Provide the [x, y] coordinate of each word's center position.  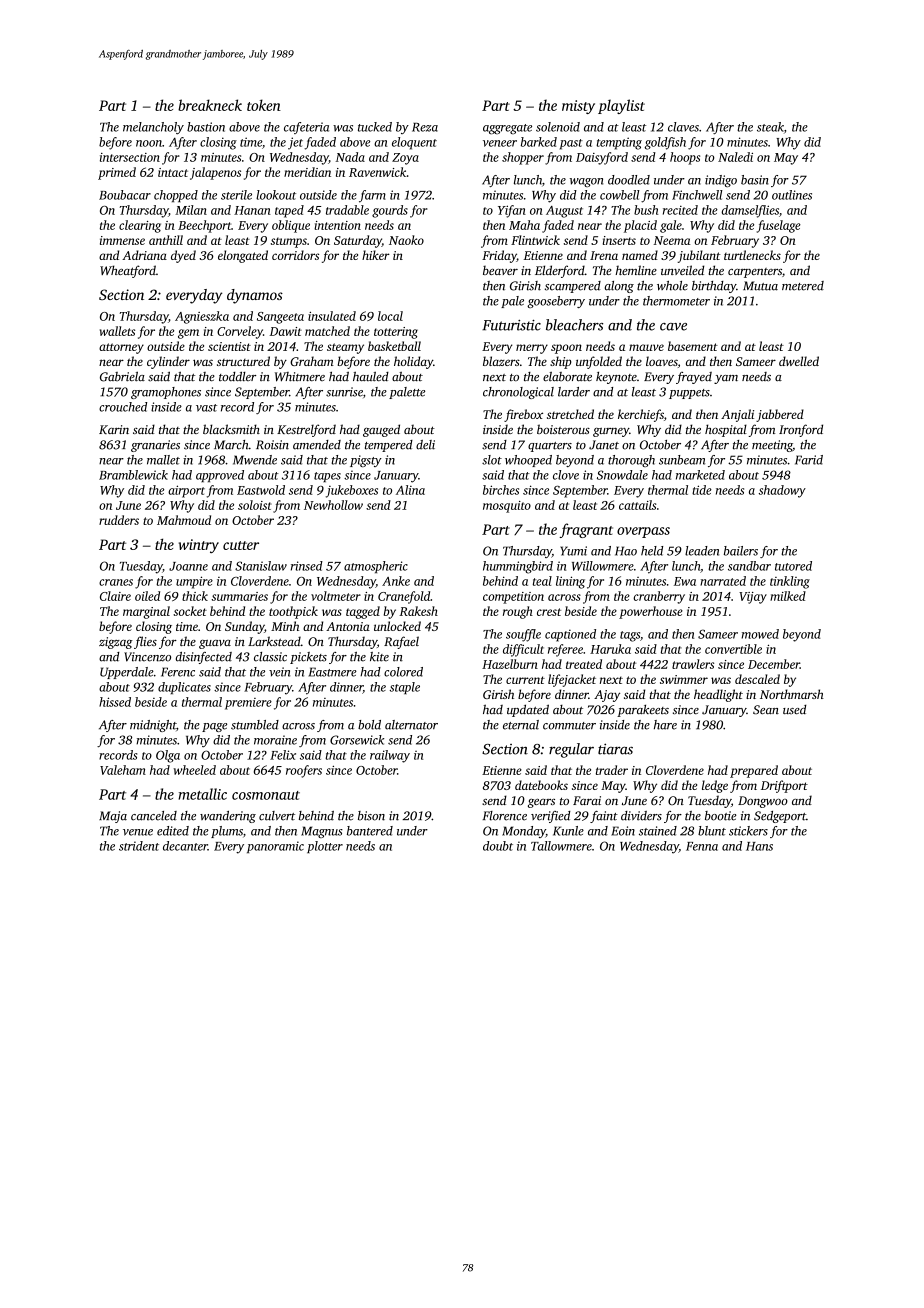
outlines [792, 195]
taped [289, 211]
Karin [114, 429]
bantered [370, 831]
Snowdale [622, 475]
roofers [304, 771]
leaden [702, 551]
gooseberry [556, 302]
